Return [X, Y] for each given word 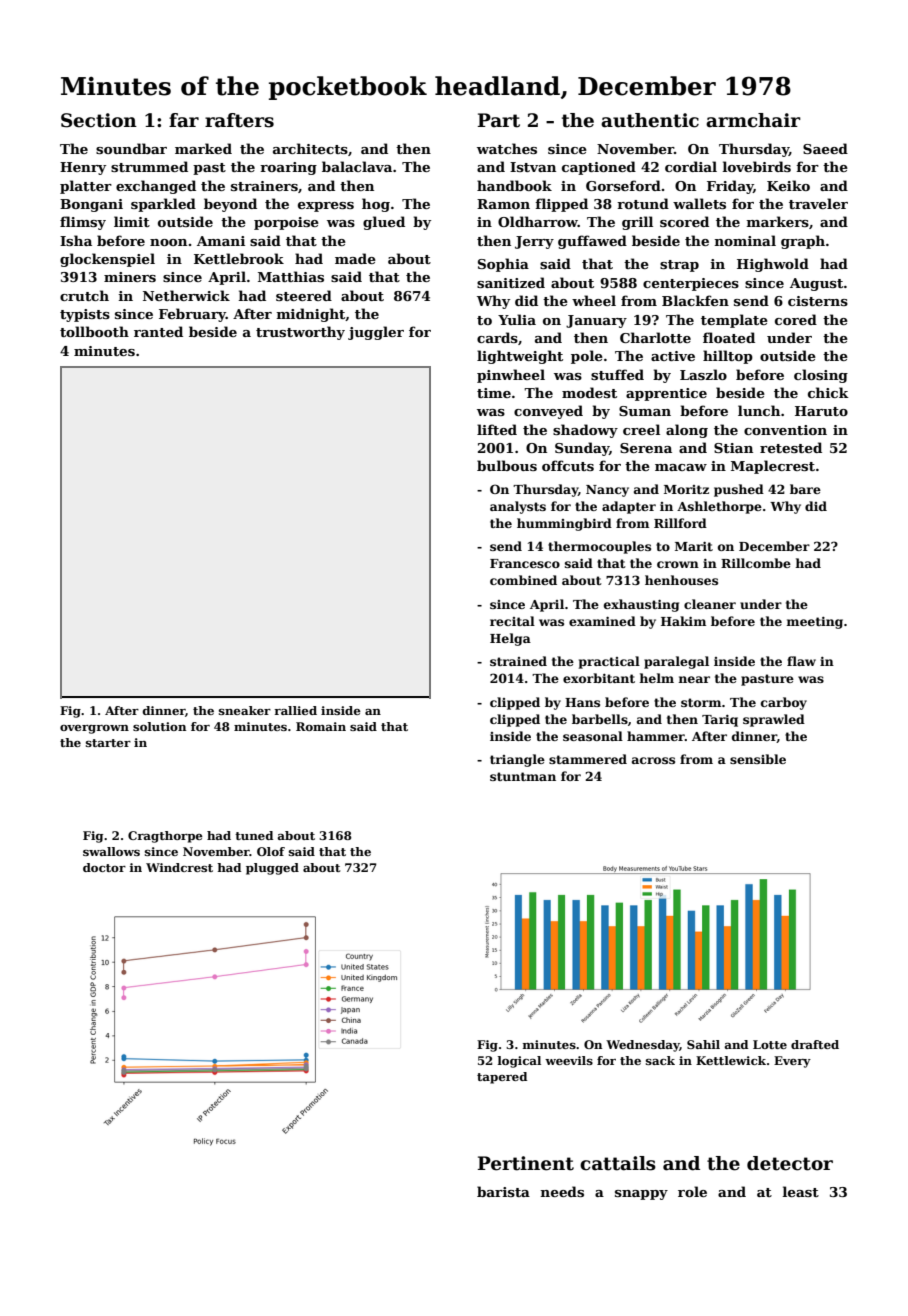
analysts [518, 507]
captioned [599, 168]
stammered [588, 759]
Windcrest [179, 867]
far [184, 120]
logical [519, 1062]
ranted [158, 331]
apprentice [666, 394]
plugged [272, 869]
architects [310, 148]
